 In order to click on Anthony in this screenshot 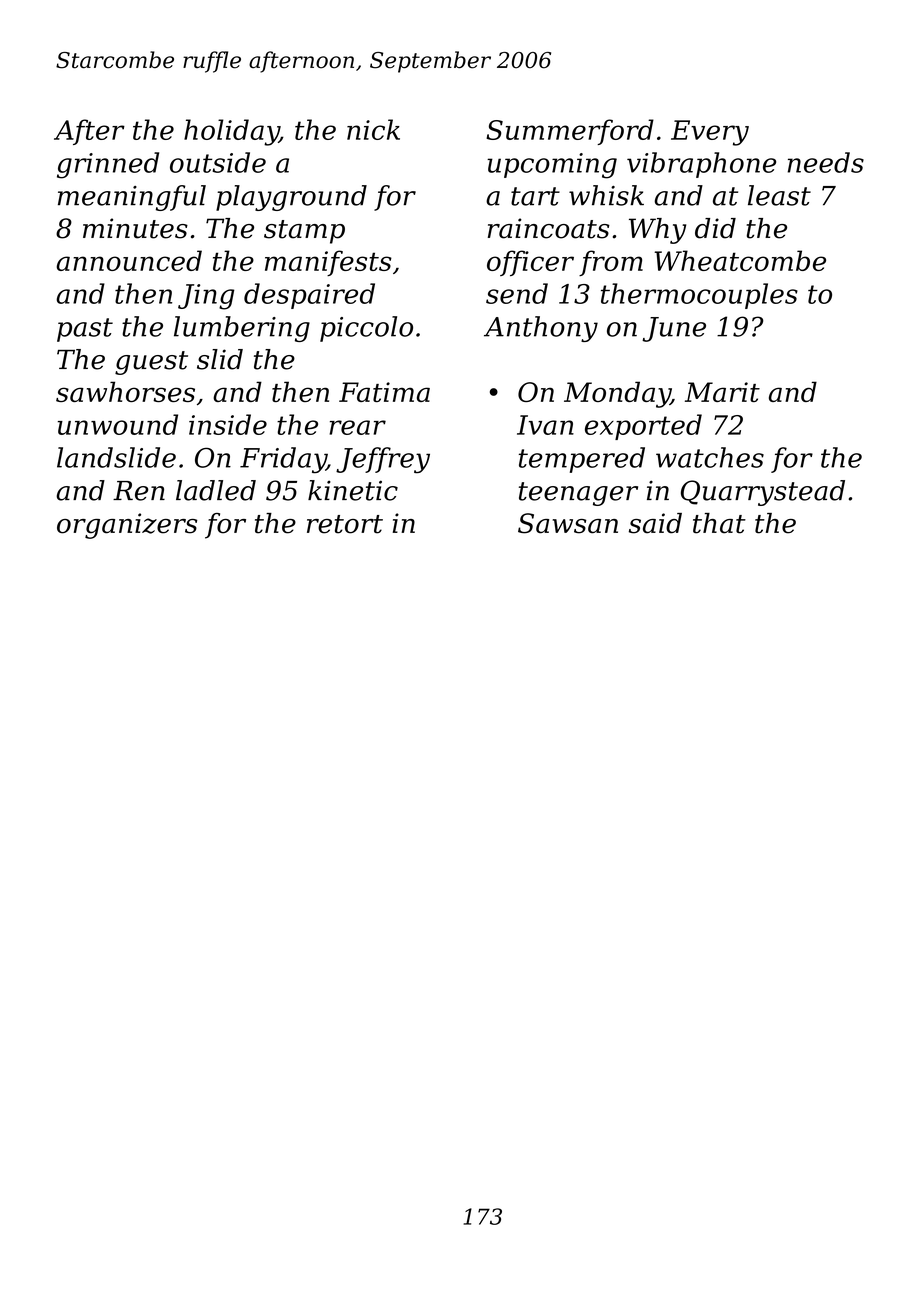, I will do `click(541, 329)`.
